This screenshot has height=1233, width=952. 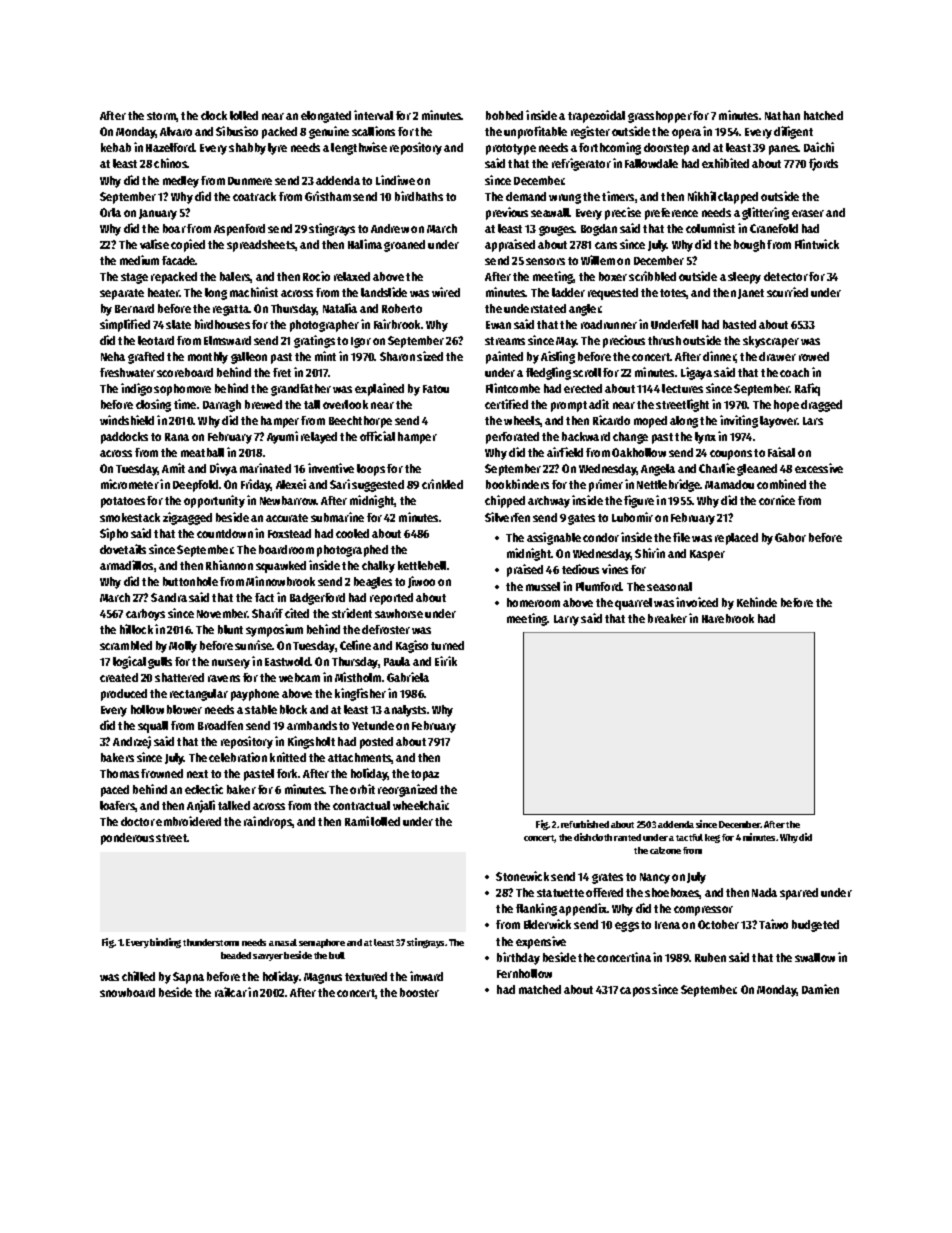 I want to click on Gabor, so click(x=790, y=537).
